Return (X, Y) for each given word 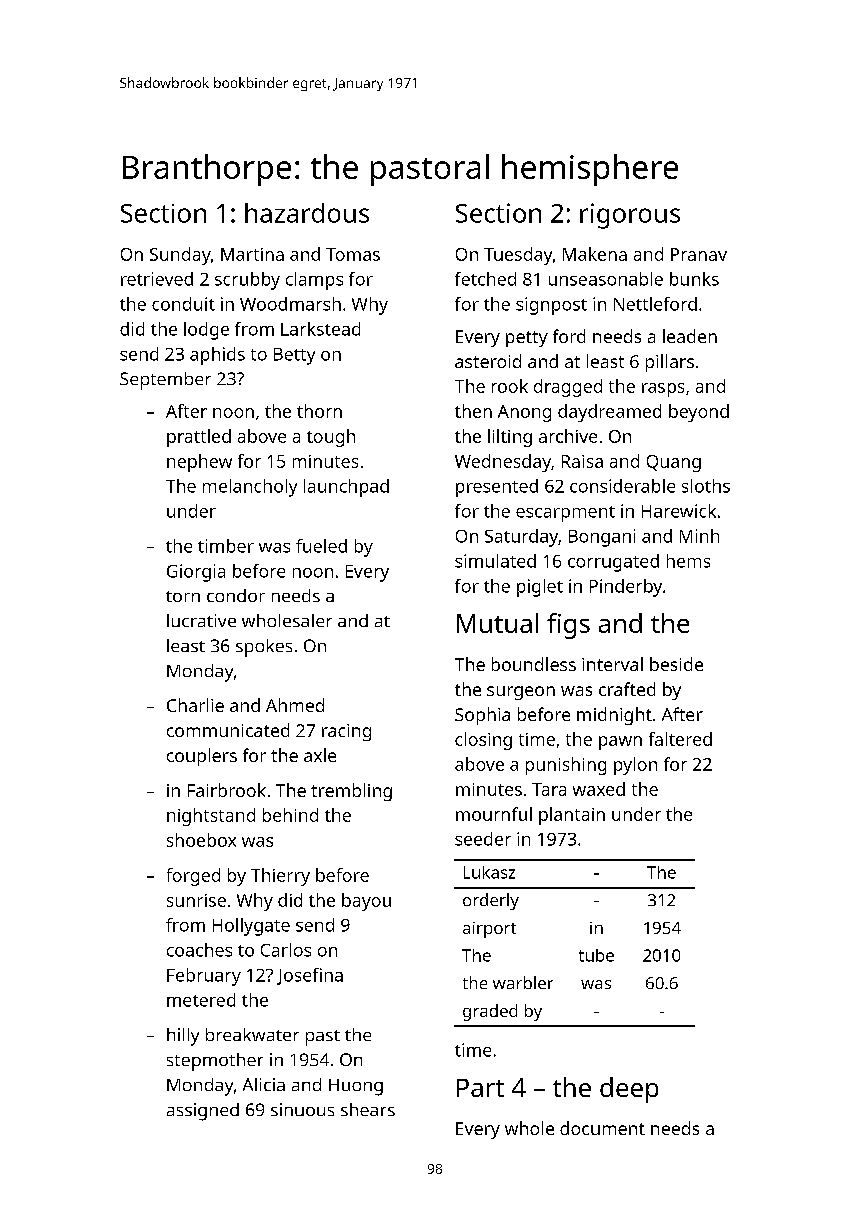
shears (368, 1109)
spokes (264, 648)
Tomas (353, 254)
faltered (680, 739)
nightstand (211, 817)
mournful (494, 814)
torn (183, 596)
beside (676, 664)
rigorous (630, 216)
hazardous (307, 213)
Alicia (264, 1084)
